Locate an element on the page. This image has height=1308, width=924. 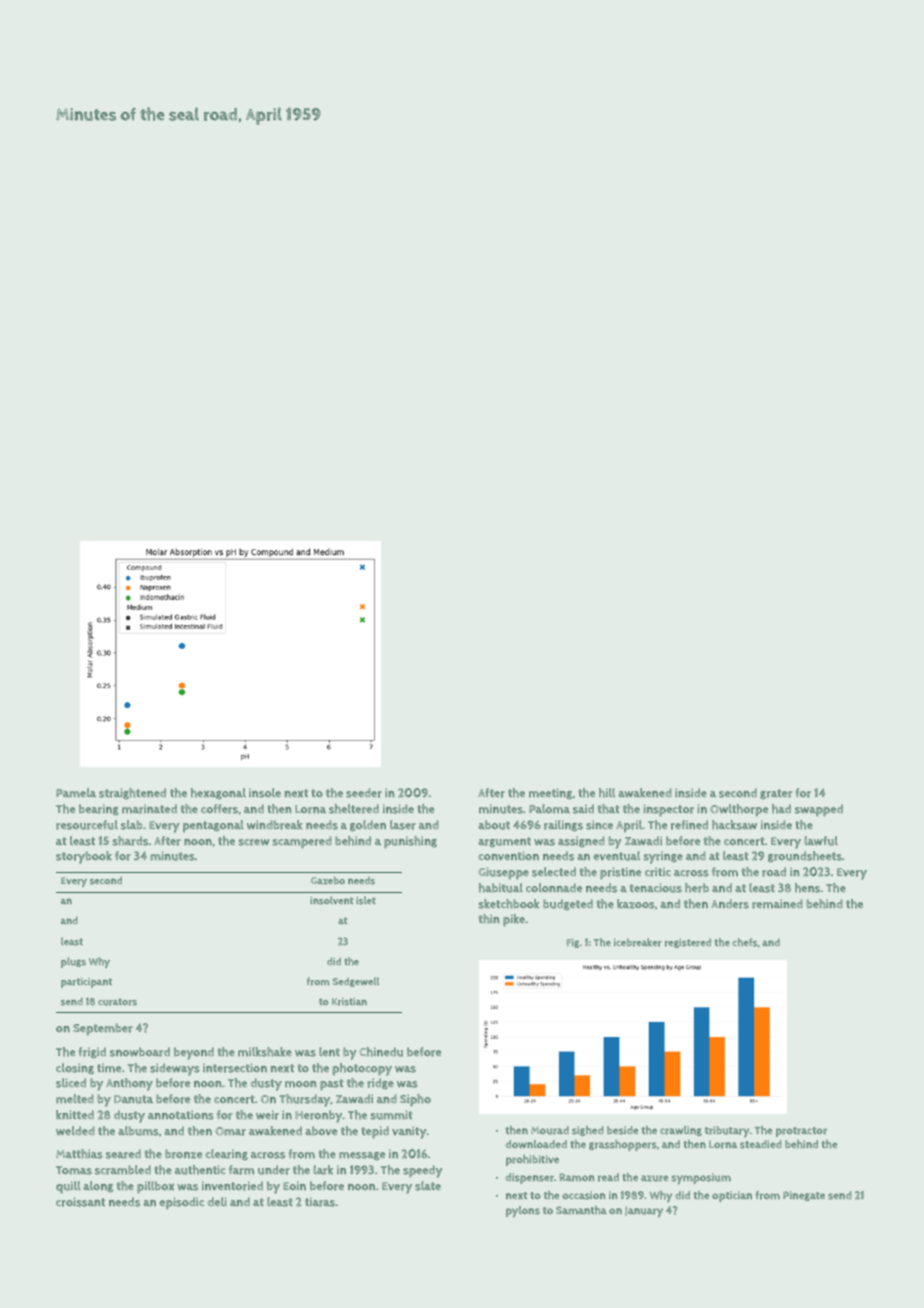
habitual is located at coordinates (501, 888).
